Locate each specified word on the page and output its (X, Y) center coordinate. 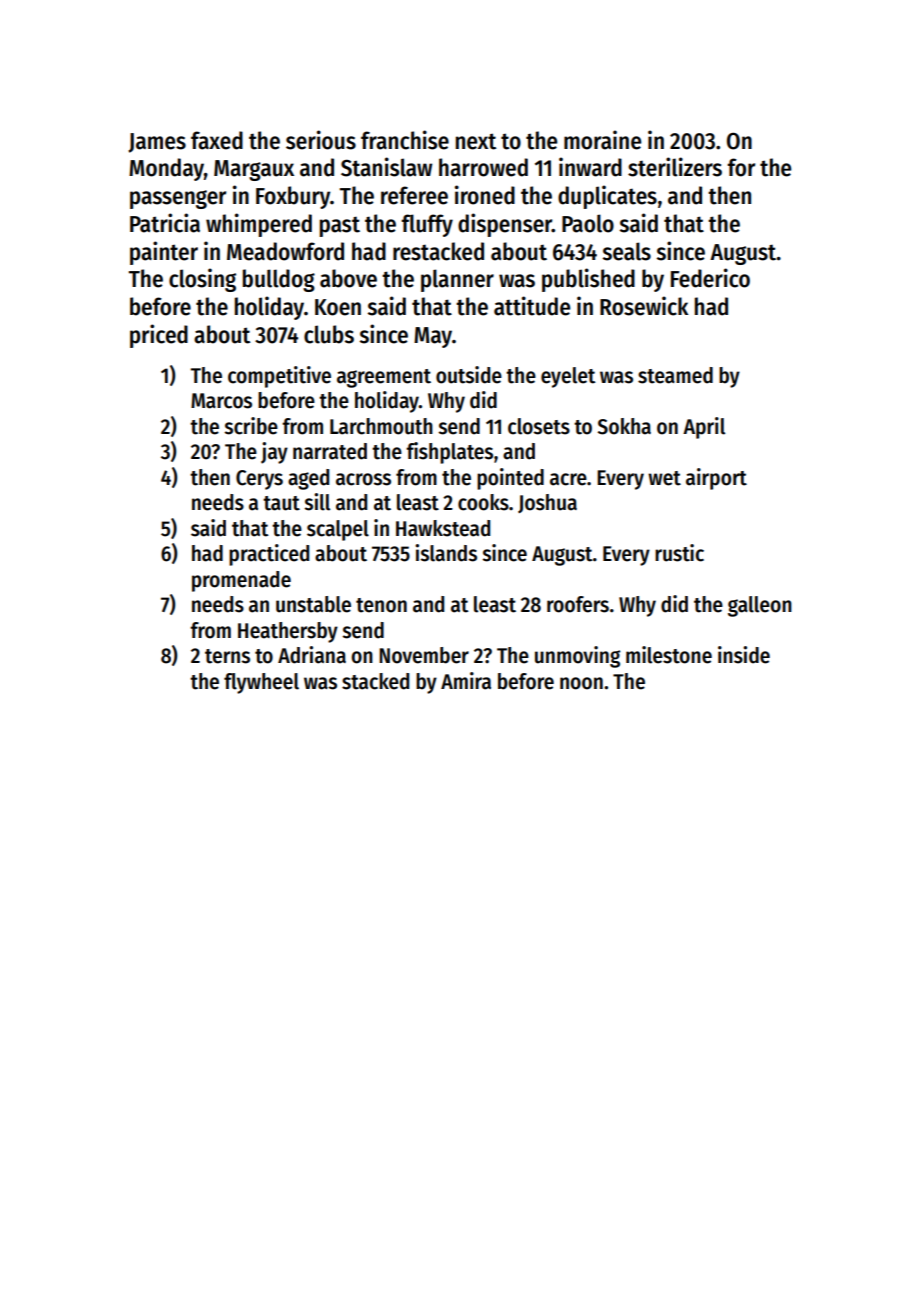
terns (227, 656)
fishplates (449, 453)
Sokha (624, 426)
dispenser (505, 225)
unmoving (577, 657)
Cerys (259, 480)
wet (664, 478)
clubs (329, 334)
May (433, 337)
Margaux (254, 170)
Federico (710, 278)
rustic (679, 553)
